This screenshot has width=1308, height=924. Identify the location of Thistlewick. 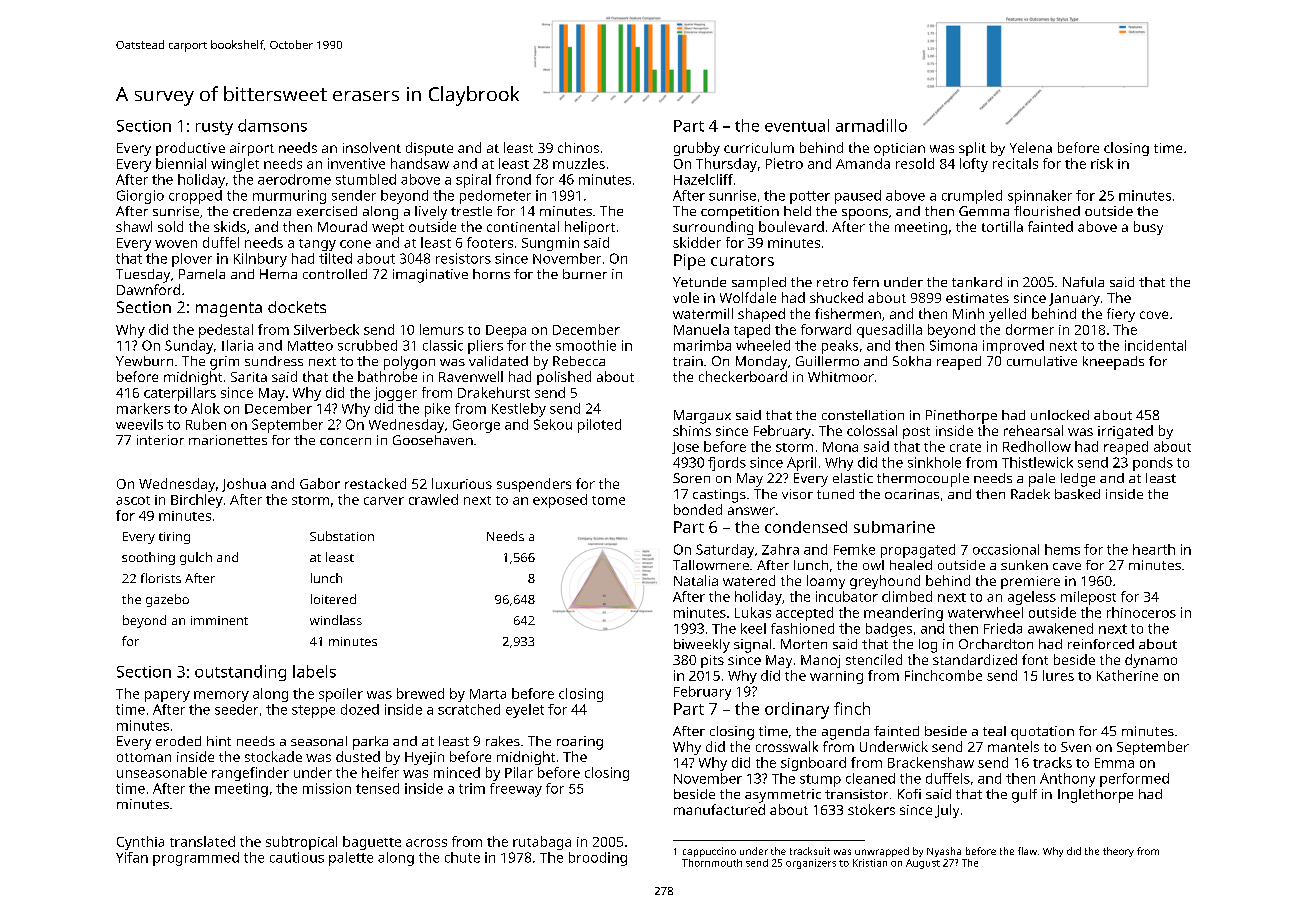
(1037, 462).
